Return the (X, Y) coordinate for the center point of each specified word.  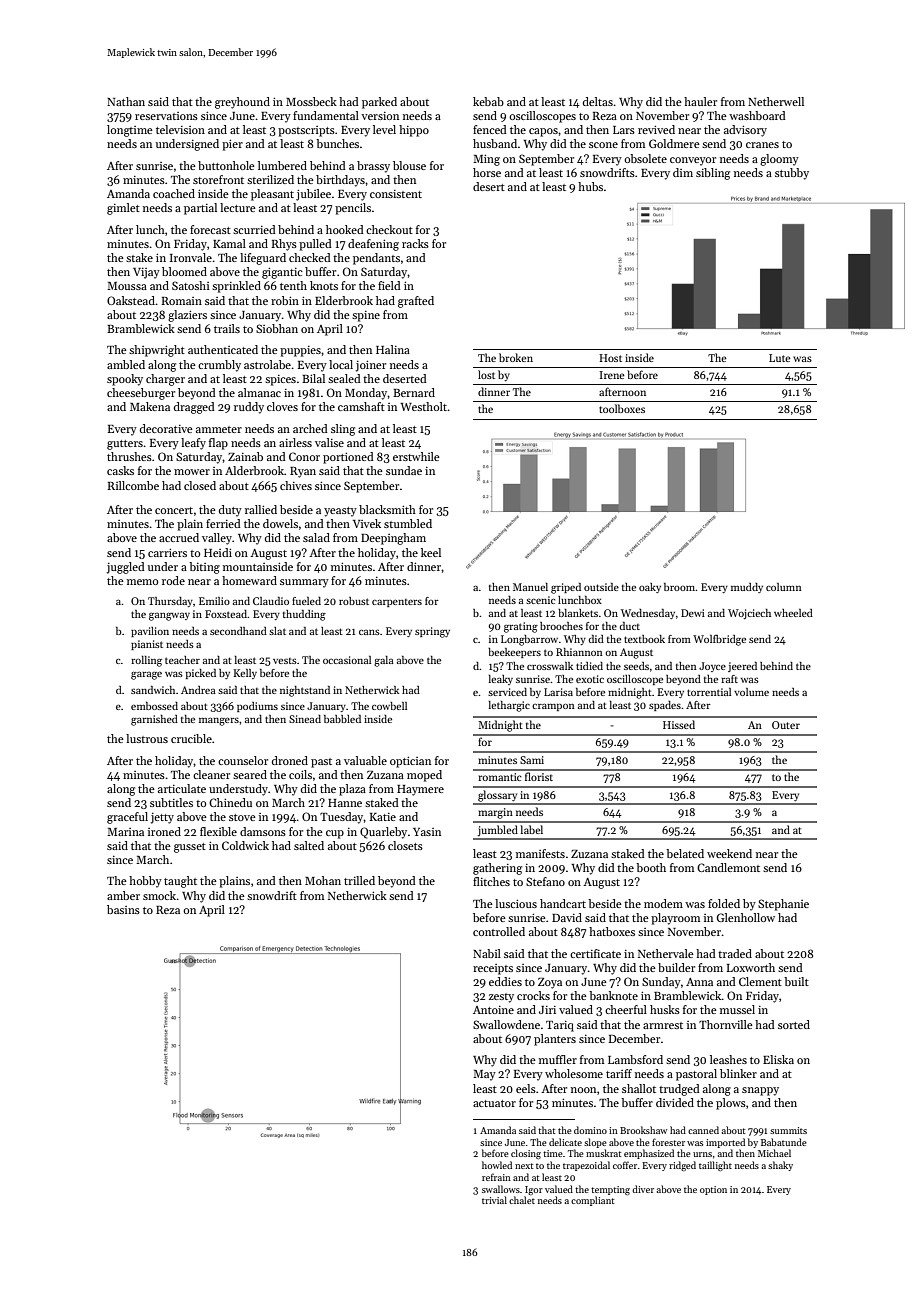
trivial (494, 1200)
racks (415, 243)
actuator (494, 1103)
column (784, 587)
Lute (780, 358)
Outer (786, 725)
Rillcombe (133, 485)
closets (405, 845)
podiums (257, 707)
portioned (348, 458)
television (180, 129)
